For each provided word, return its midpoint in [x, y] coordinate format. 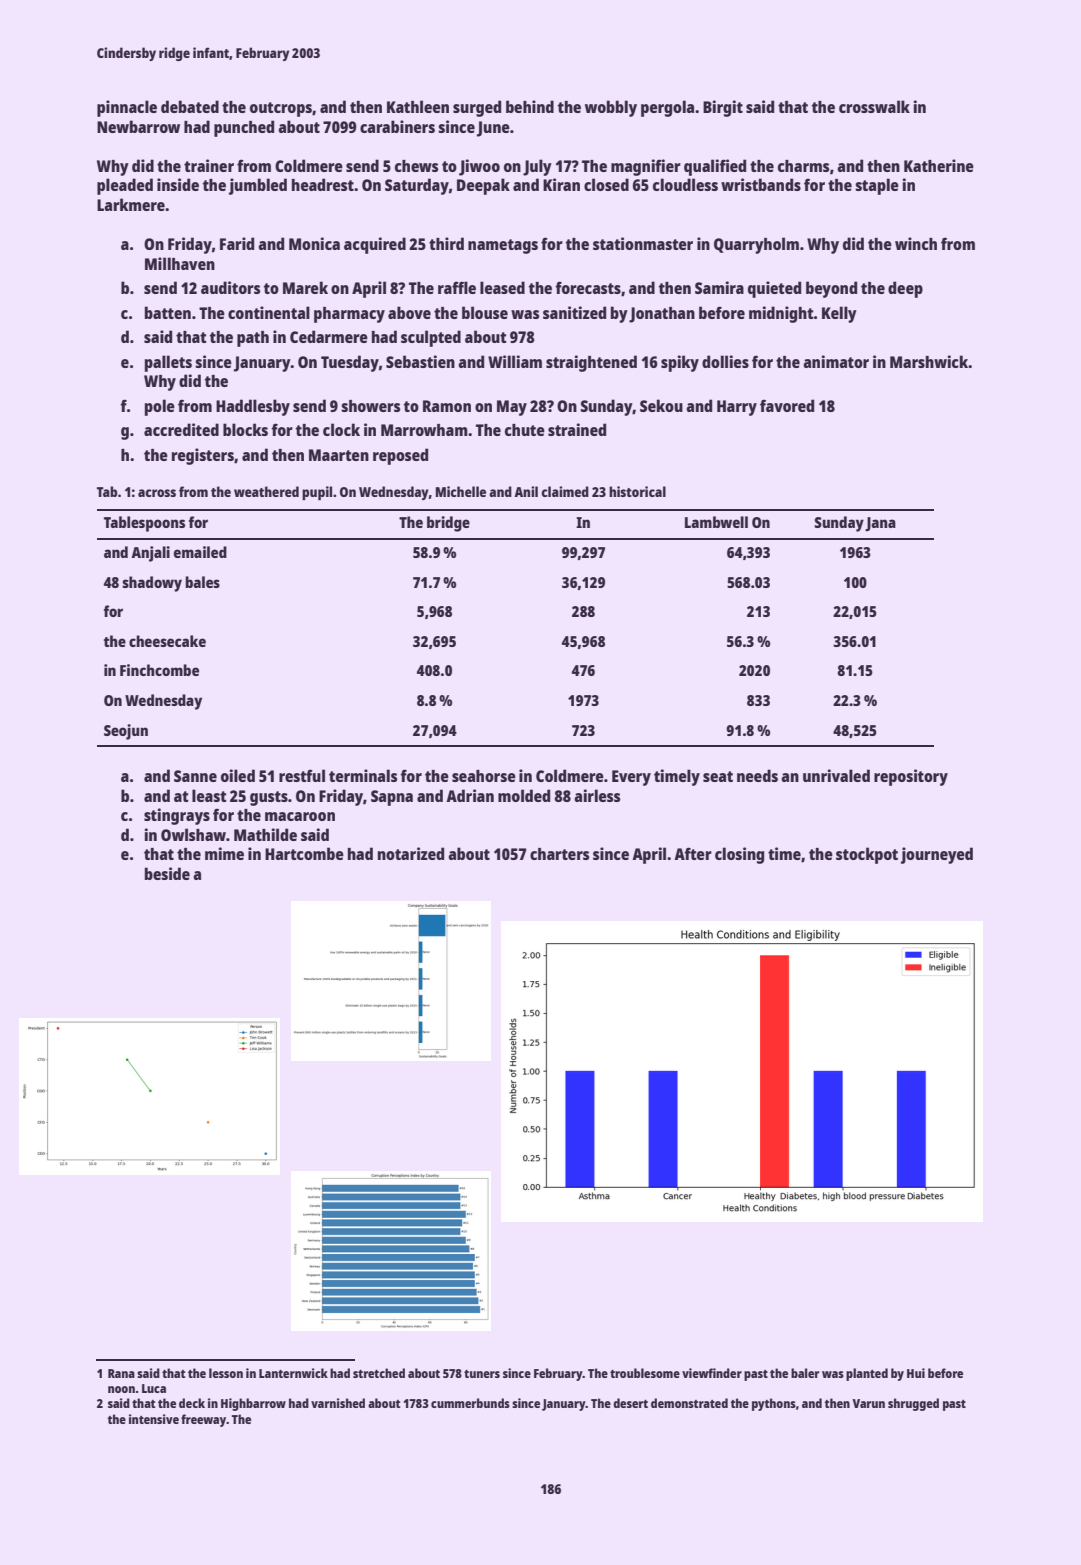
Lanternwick [293, 1373]
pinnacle [127, 108]
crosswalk [874, 106]
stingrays [177, 816]
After [693, 853]
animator [836, 361]
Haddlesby [253, 407]
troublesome [645, 1373]
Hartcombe [304, 853]
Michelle [461, 491]
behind [530, 106]
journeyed [937, 855]
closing [739, 855]
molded [524, 795]
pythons [774, 1404]
